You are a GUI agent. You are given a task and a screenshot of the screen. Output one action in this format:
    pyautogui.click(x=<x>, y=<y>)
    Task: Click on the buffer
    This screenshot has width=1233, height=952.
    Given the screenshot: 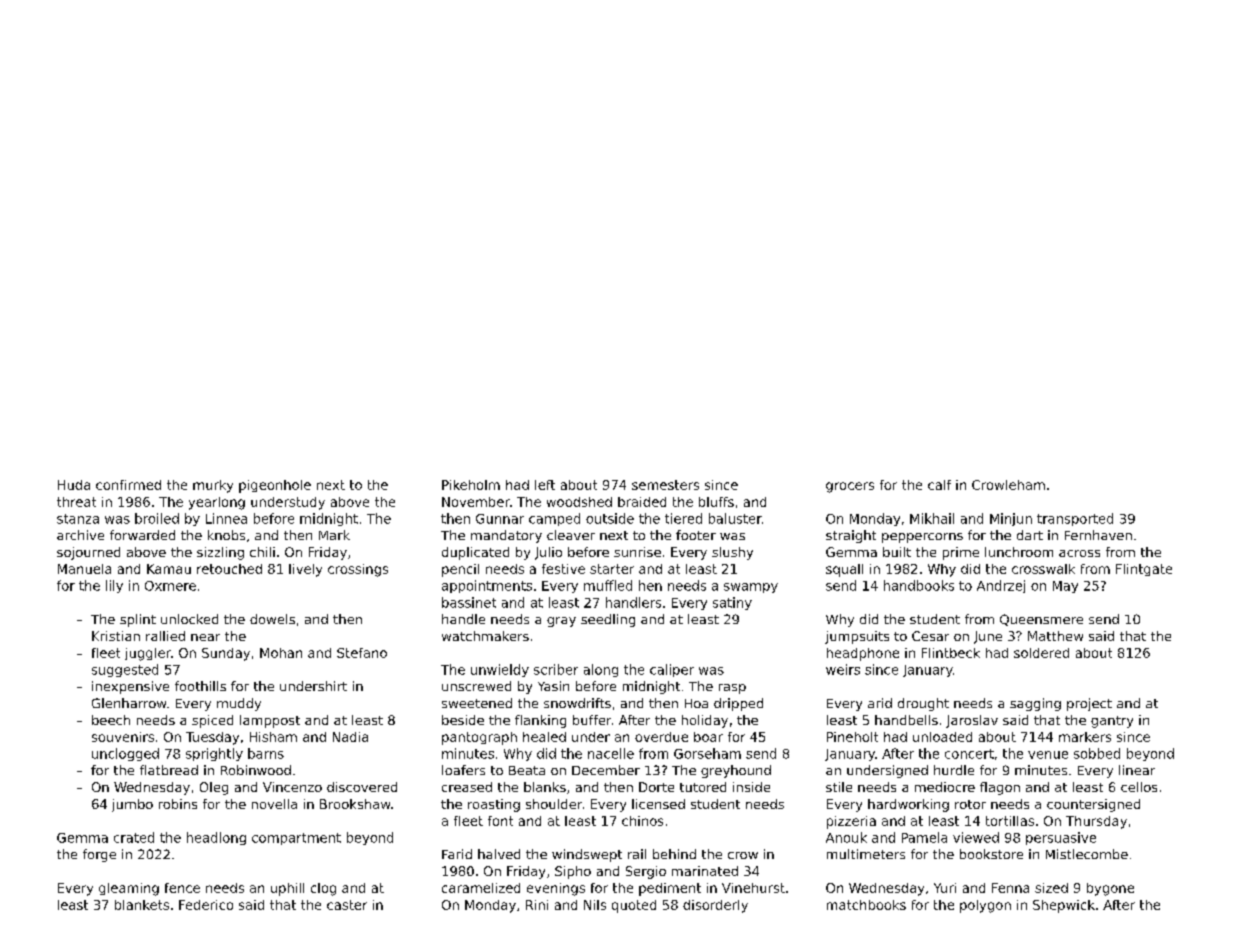 What is the action you would take?
    pyautogui.click(x=592, y=720)
